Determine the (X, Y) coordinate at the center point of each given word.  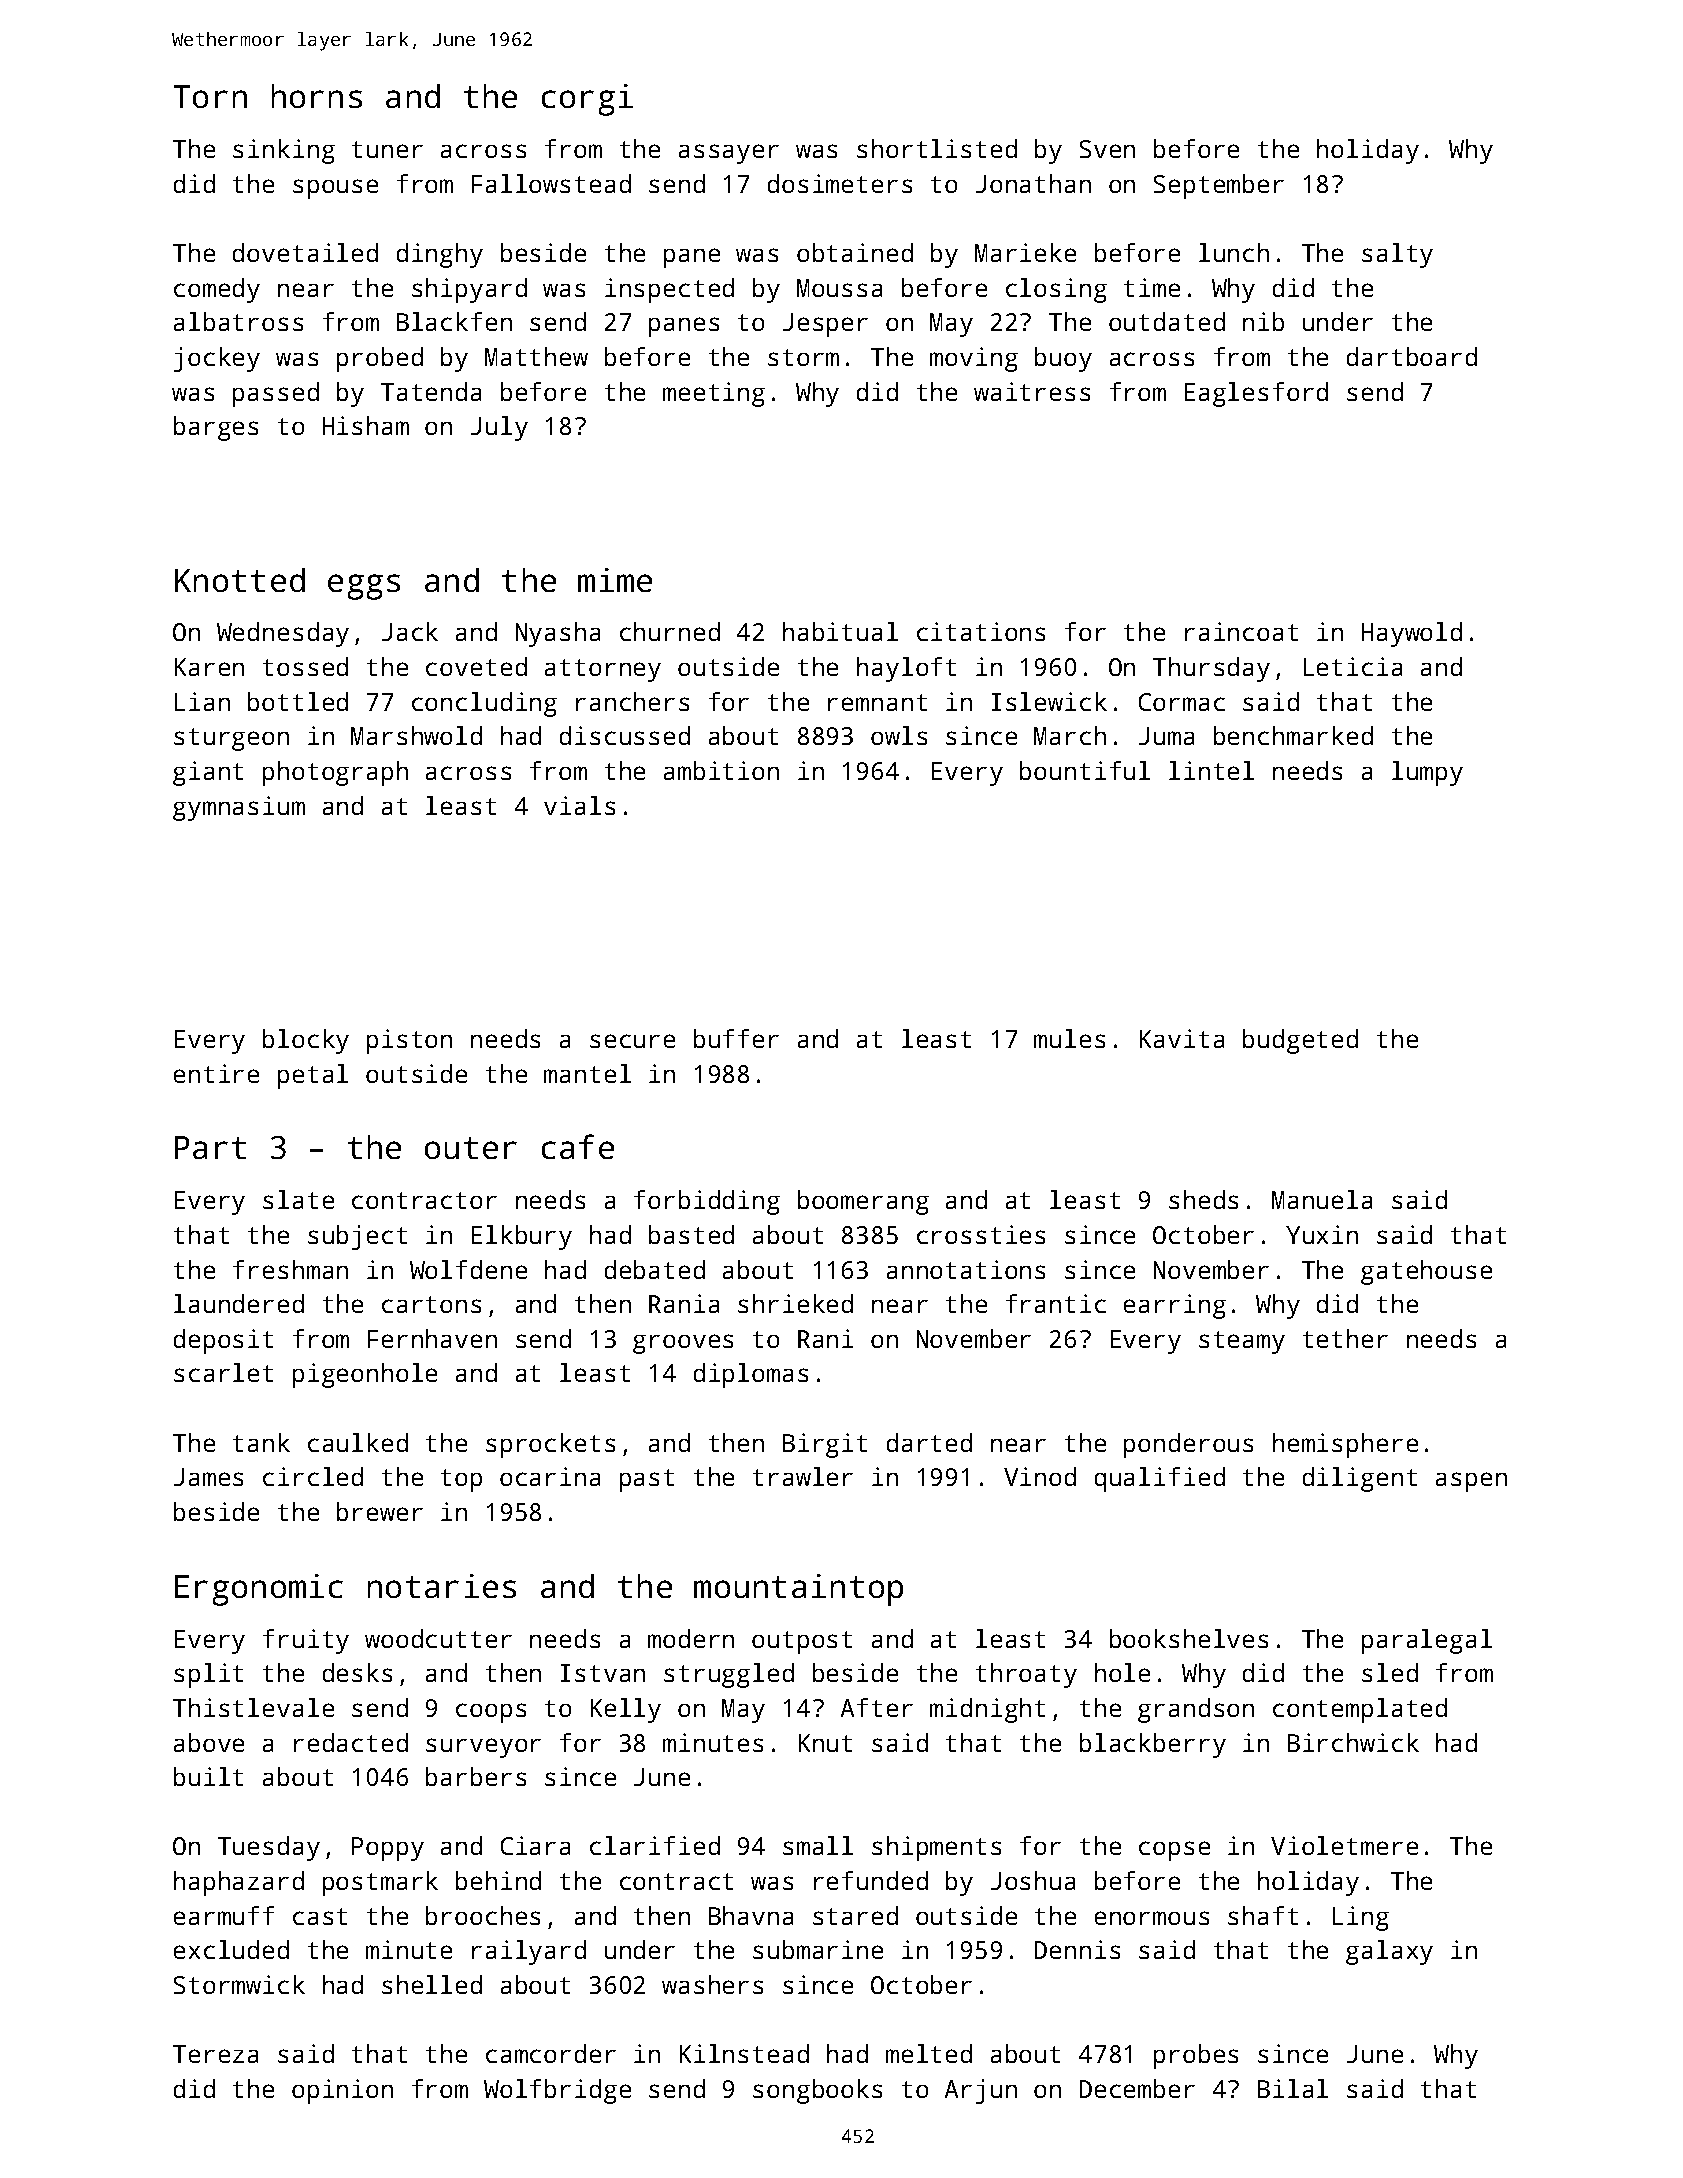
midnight (987, 1710)
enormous (1152, 1918)
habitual (840, 631)
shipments (936, 1848)
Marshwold (416, 735)
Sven (1107, 149)
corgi (587, 100)
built (208, 1776)
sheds (1203, 1199)
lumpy (1427, 773)
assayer (729, 154)
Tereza (215, 2054)
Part (210, 1147)
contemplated (1360, 1710)
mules (1069, 1038)
